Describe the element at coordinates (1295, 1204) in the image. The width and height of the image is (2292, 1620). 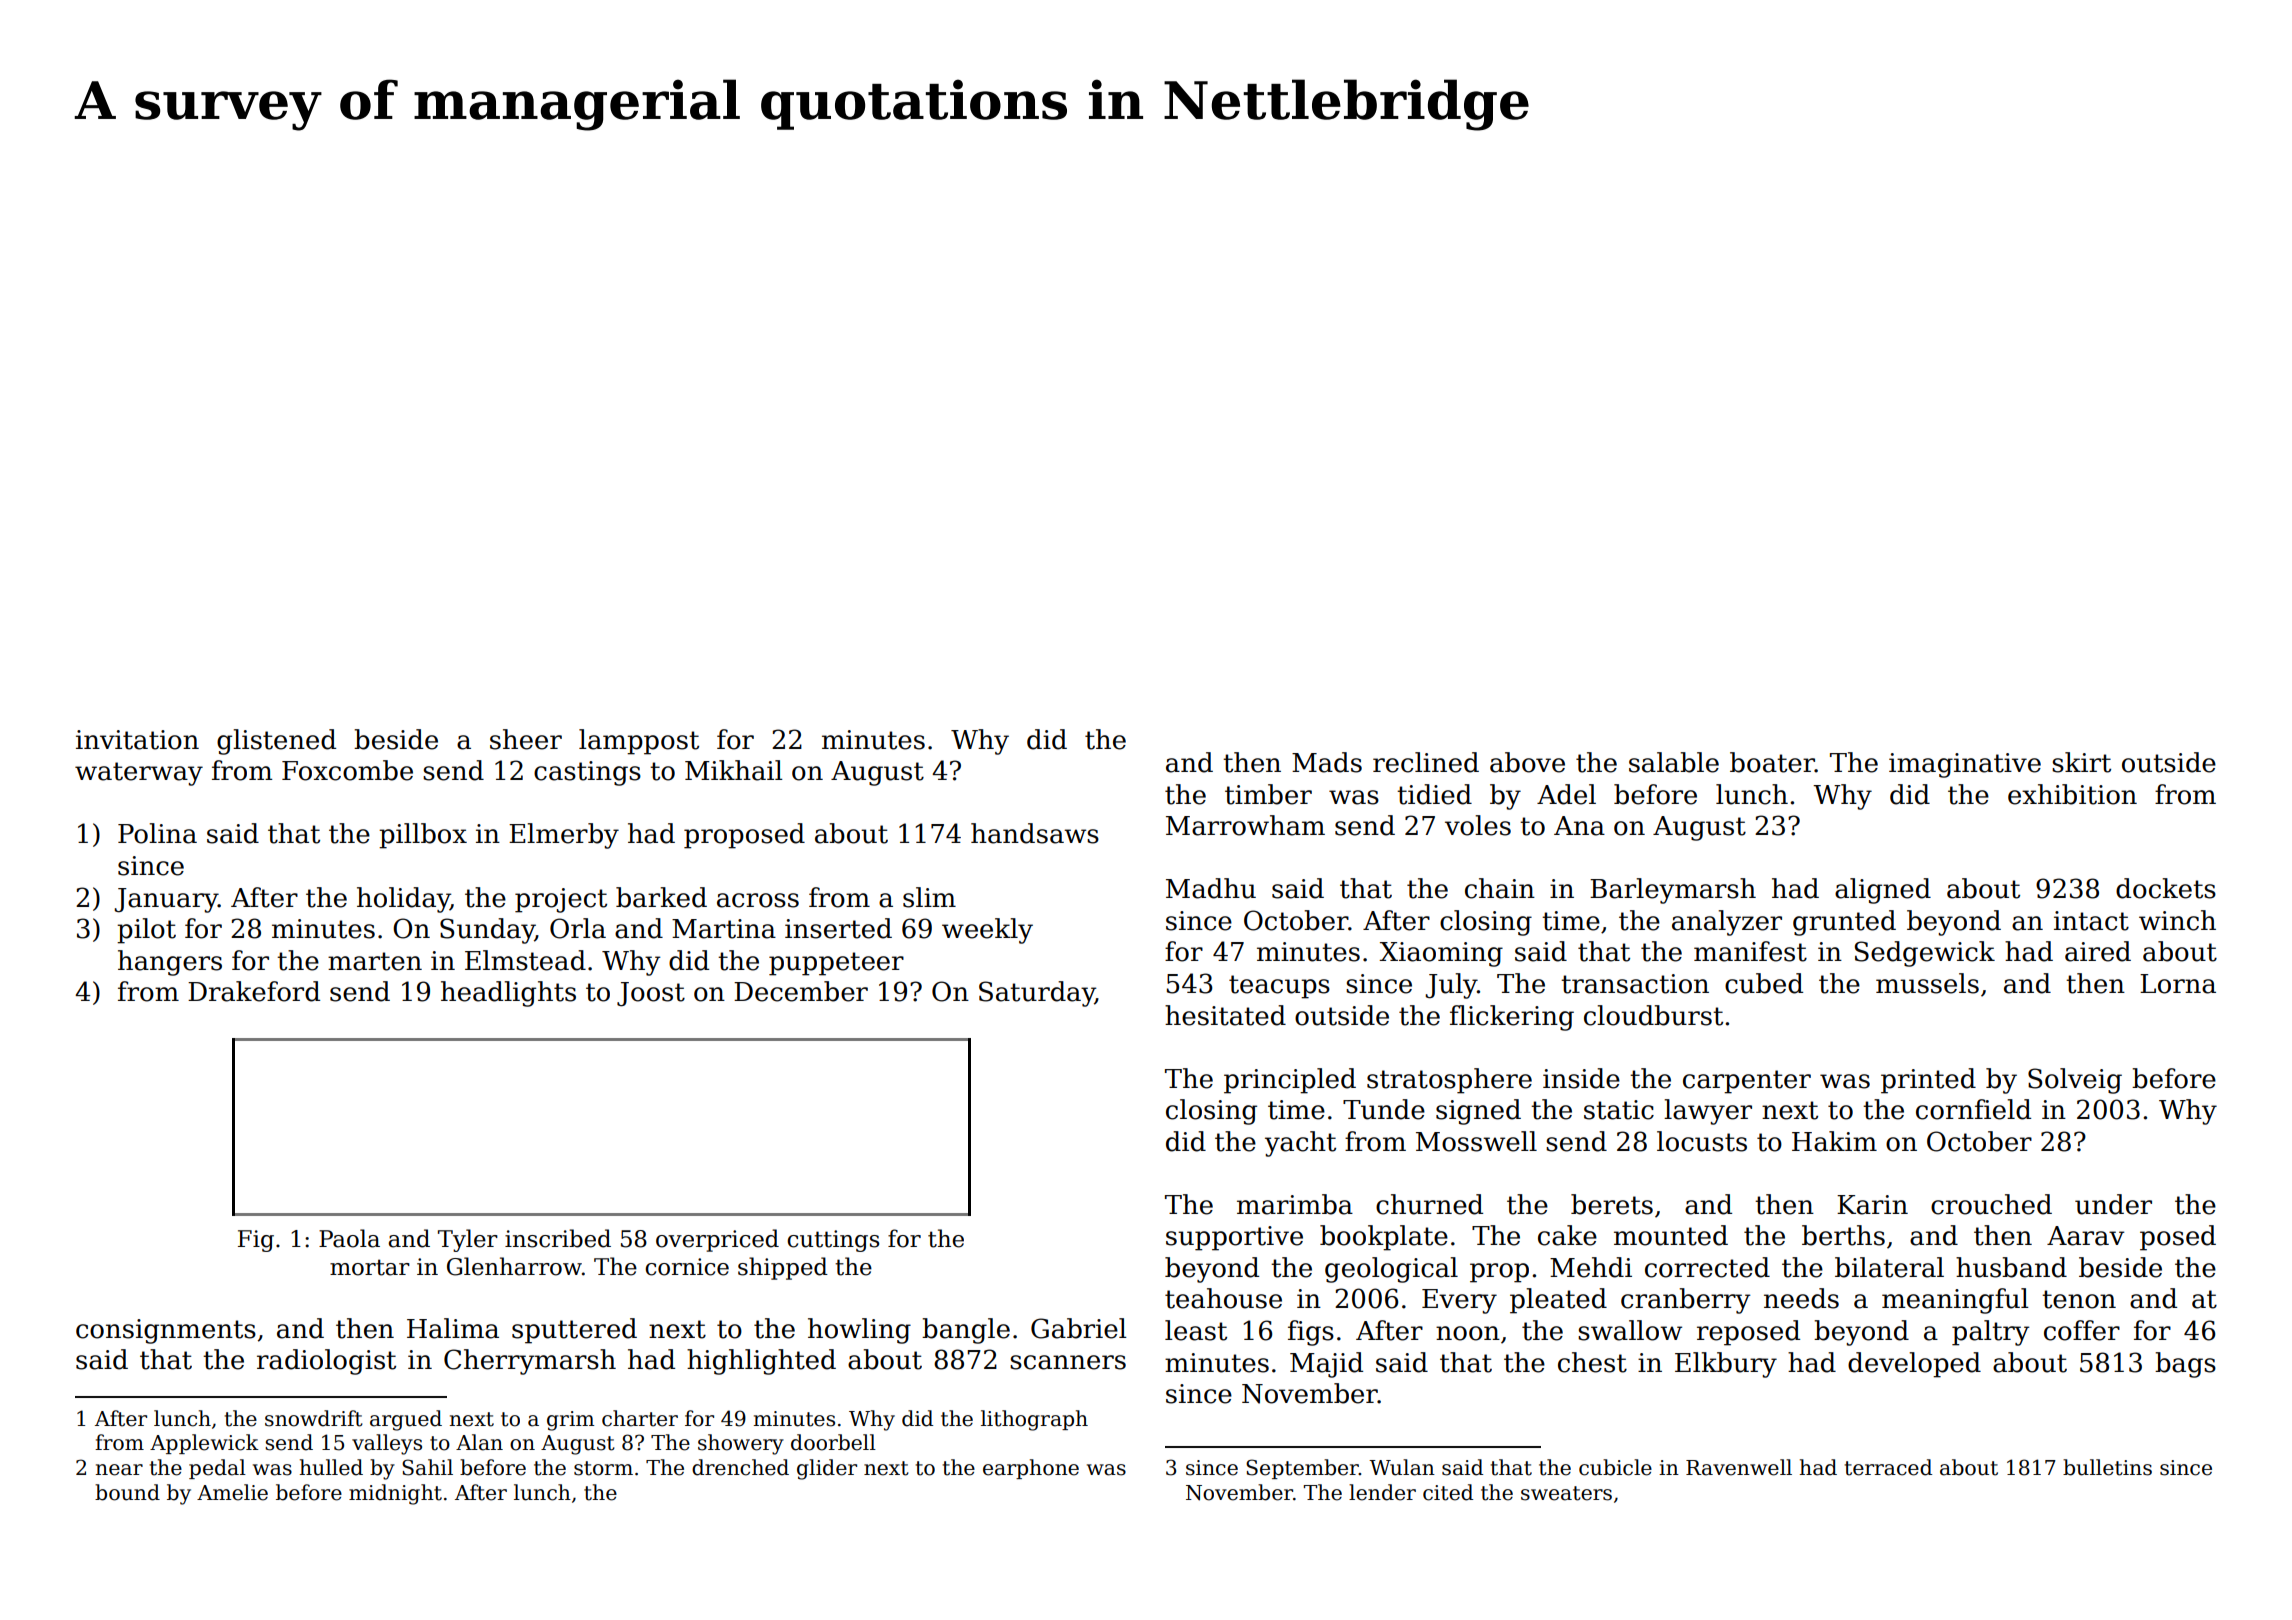
I see `marimba` at that location.
